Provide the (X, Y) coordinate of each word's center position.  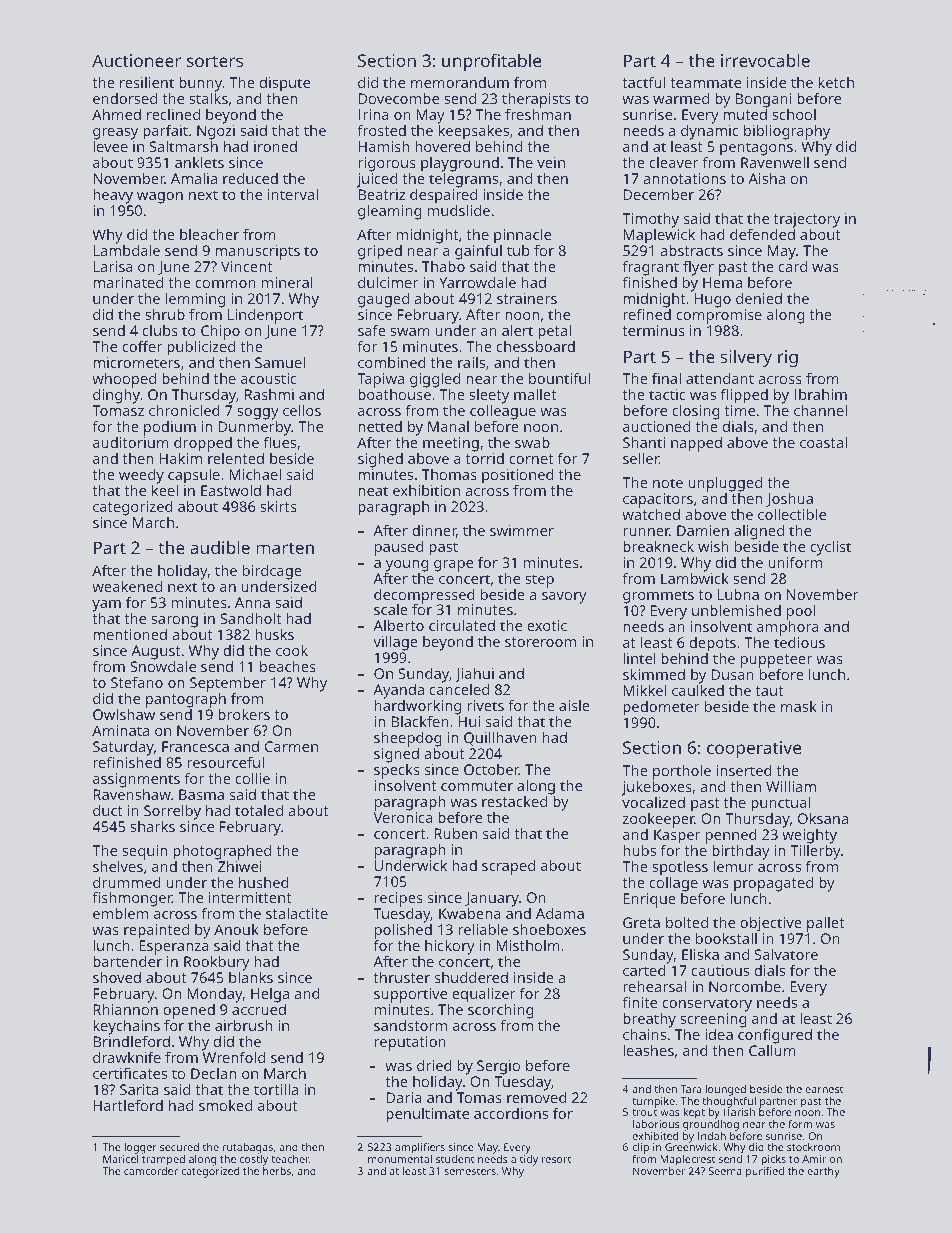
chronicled (184, 410)
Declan (213, 1073)
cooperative (754, 749)
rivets (485, 705)
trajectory (807, 220)
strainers (527, 298)
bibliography (787, 132)
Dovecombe (398, 98)
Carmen (291, 746)
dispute (285, 85)
